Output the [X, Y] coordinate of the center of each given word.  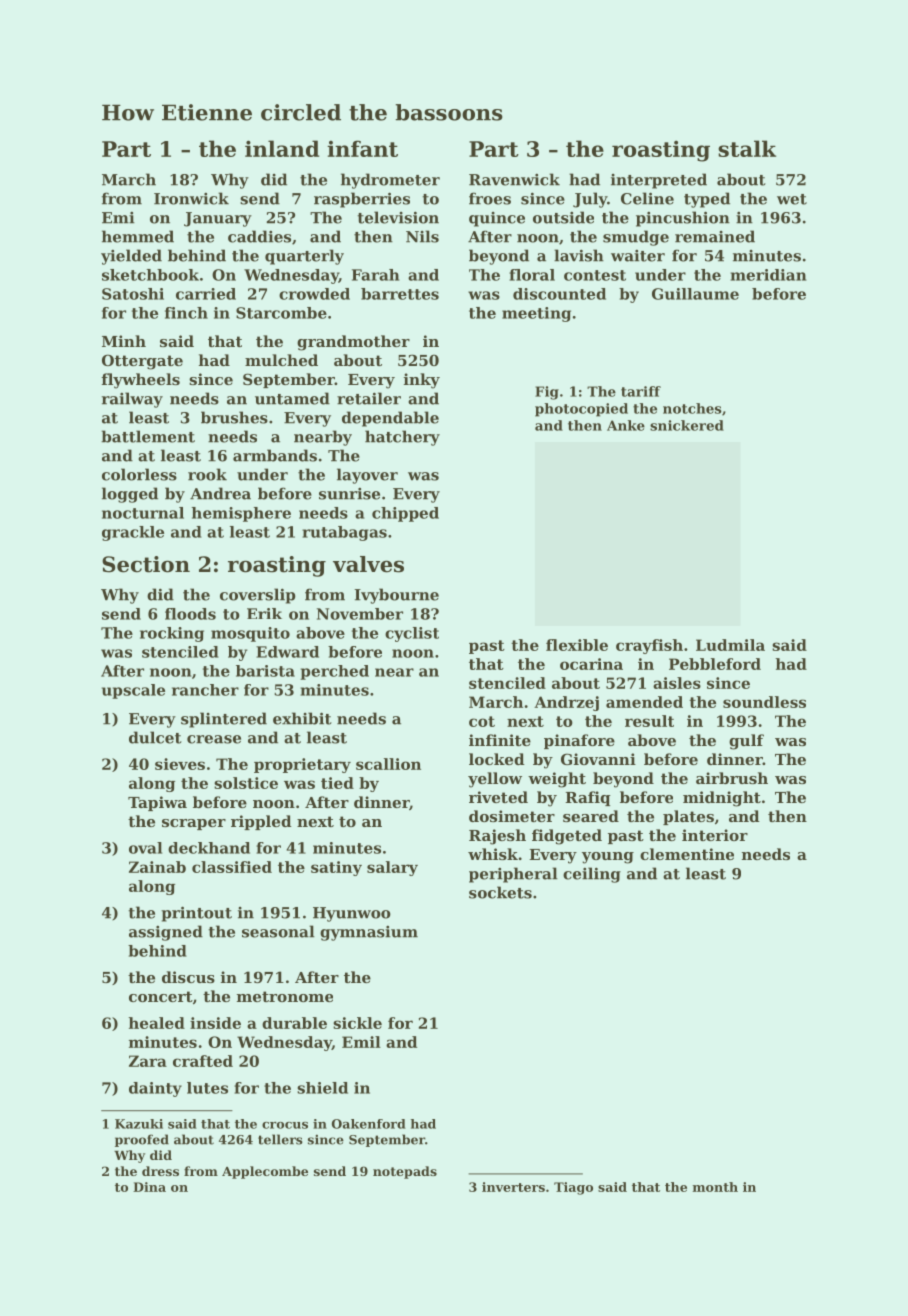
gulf [746, 742]
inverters [513, 1187]
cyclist [412, 634]
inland [282, 148]
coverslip [257, 596]
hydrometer [390, 181]
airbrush [732, 778]
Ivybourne [397, 596]
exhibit [302, 718]
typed [707, 200]
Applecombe [265, 1172]
